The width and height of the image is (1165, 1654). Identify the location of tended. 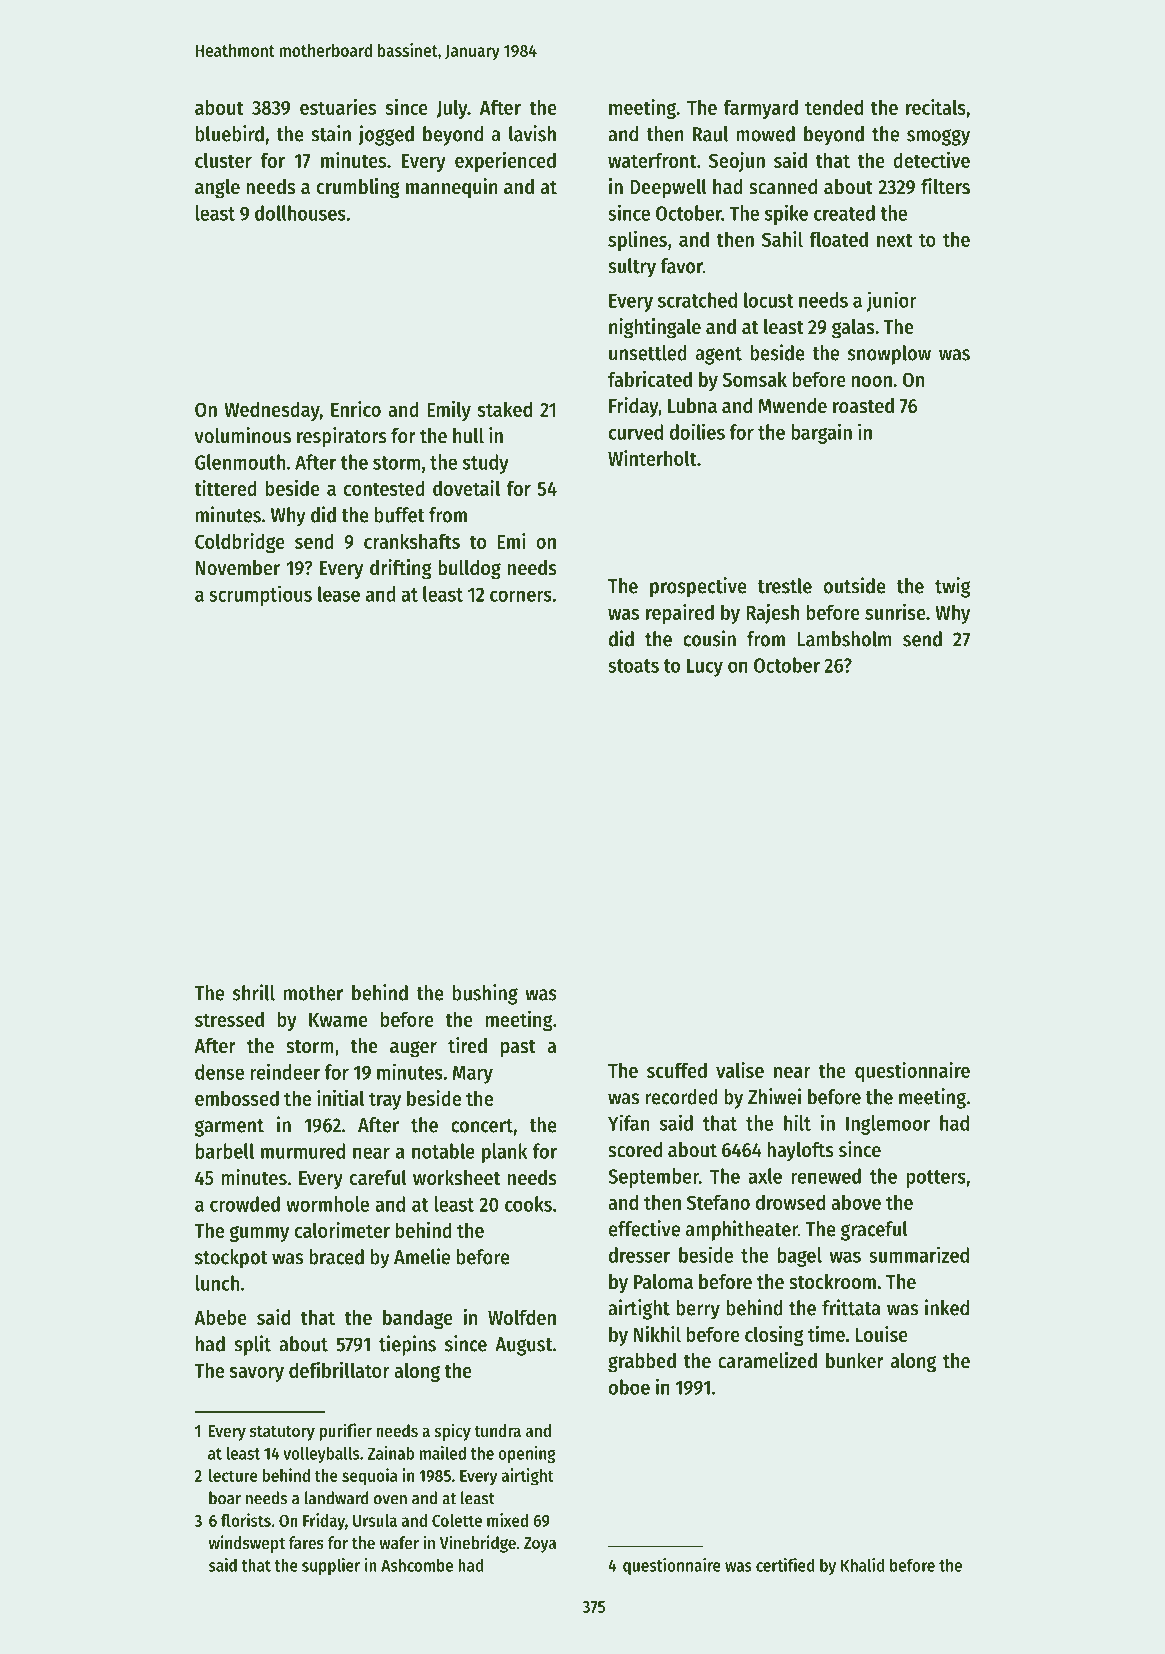
(834, 107).
